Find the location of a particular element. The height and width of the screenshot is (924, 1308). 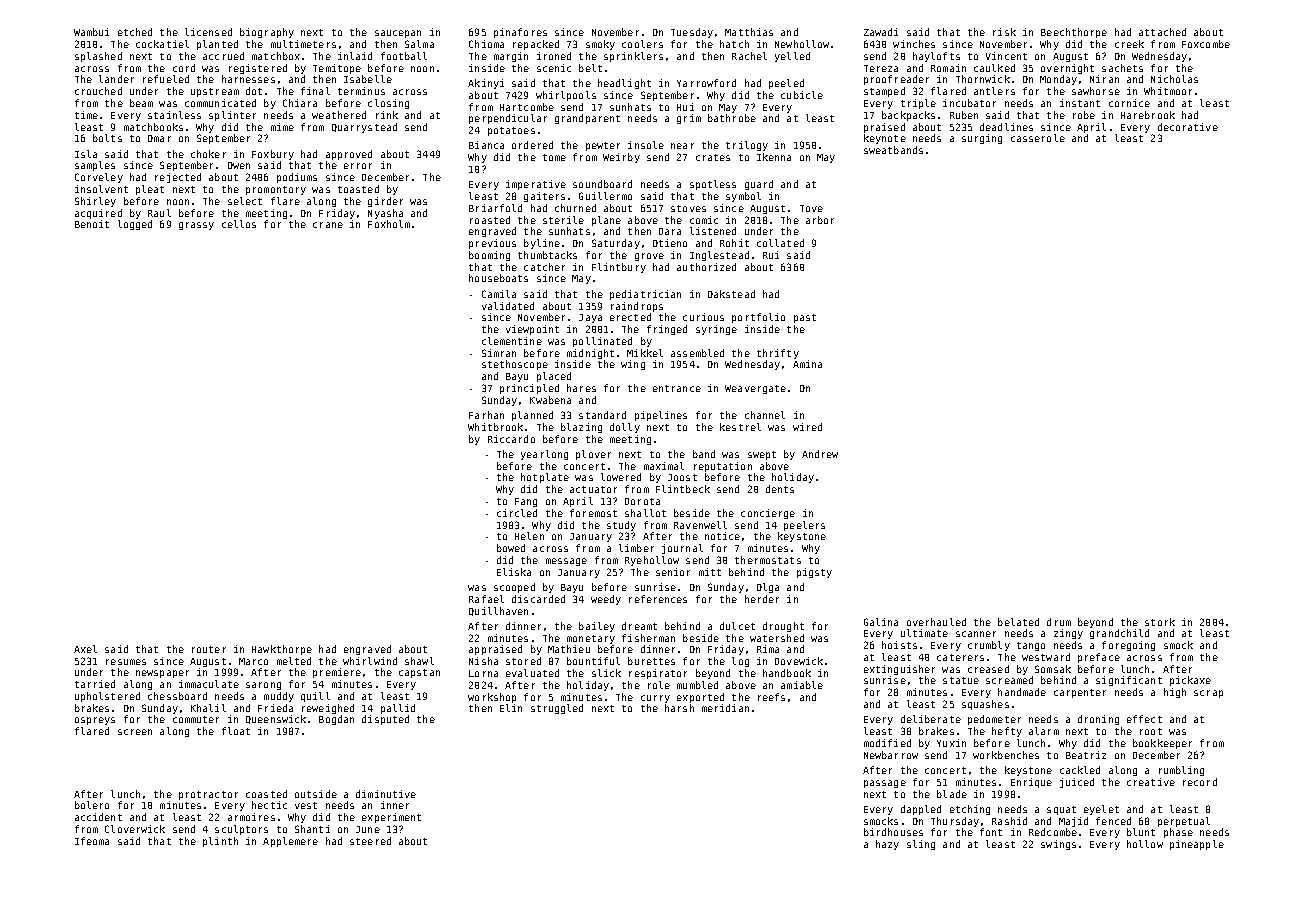

etched is located at coordinates (135, 32).
